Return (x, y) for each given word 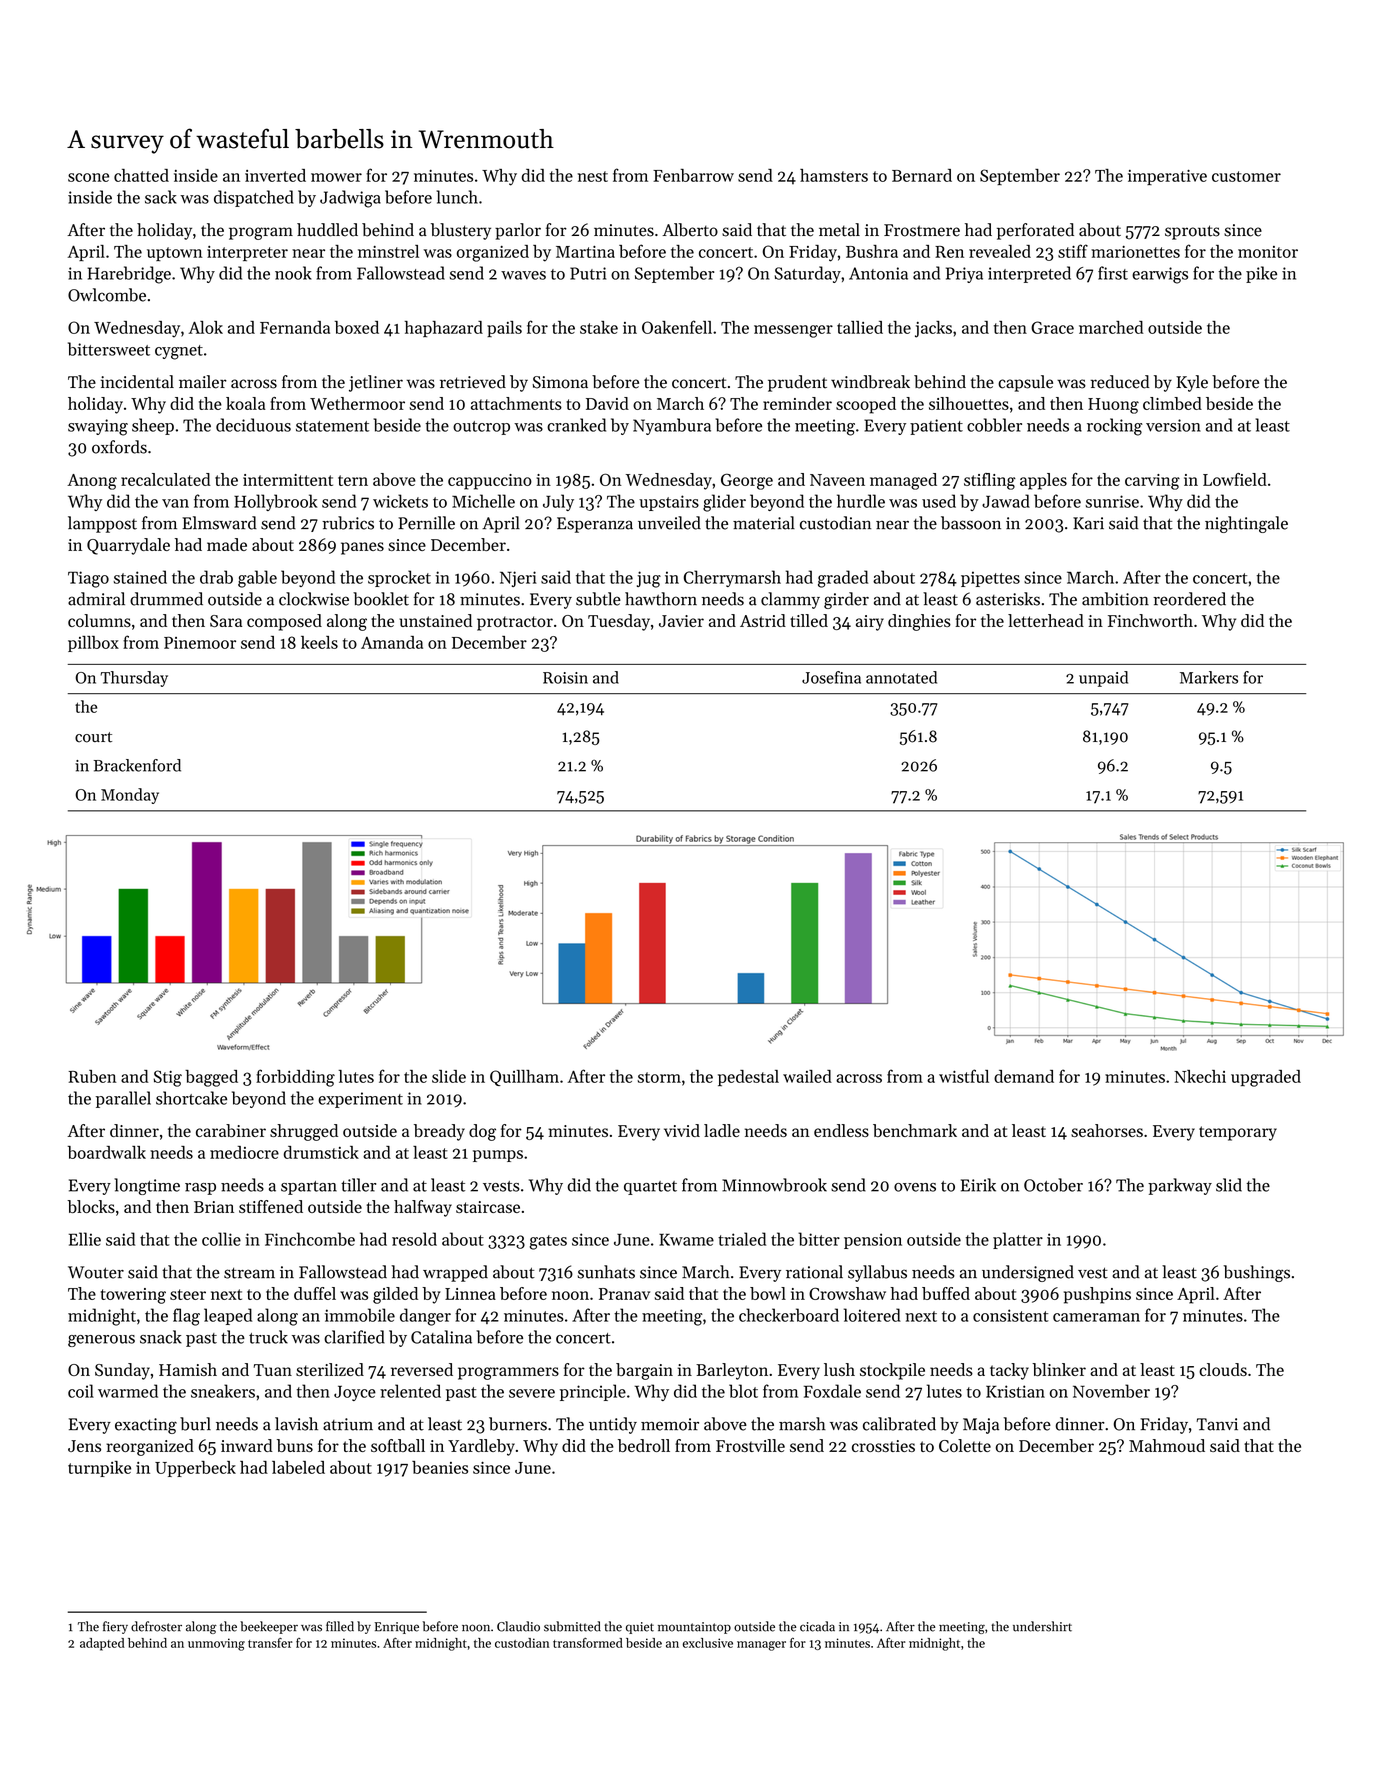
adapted (102, 1644)
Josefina (831, 677)
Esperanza (595, 525)
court (93, 737)
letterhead (1046, 620)
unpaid (1103, 679)
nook (293, 273)
